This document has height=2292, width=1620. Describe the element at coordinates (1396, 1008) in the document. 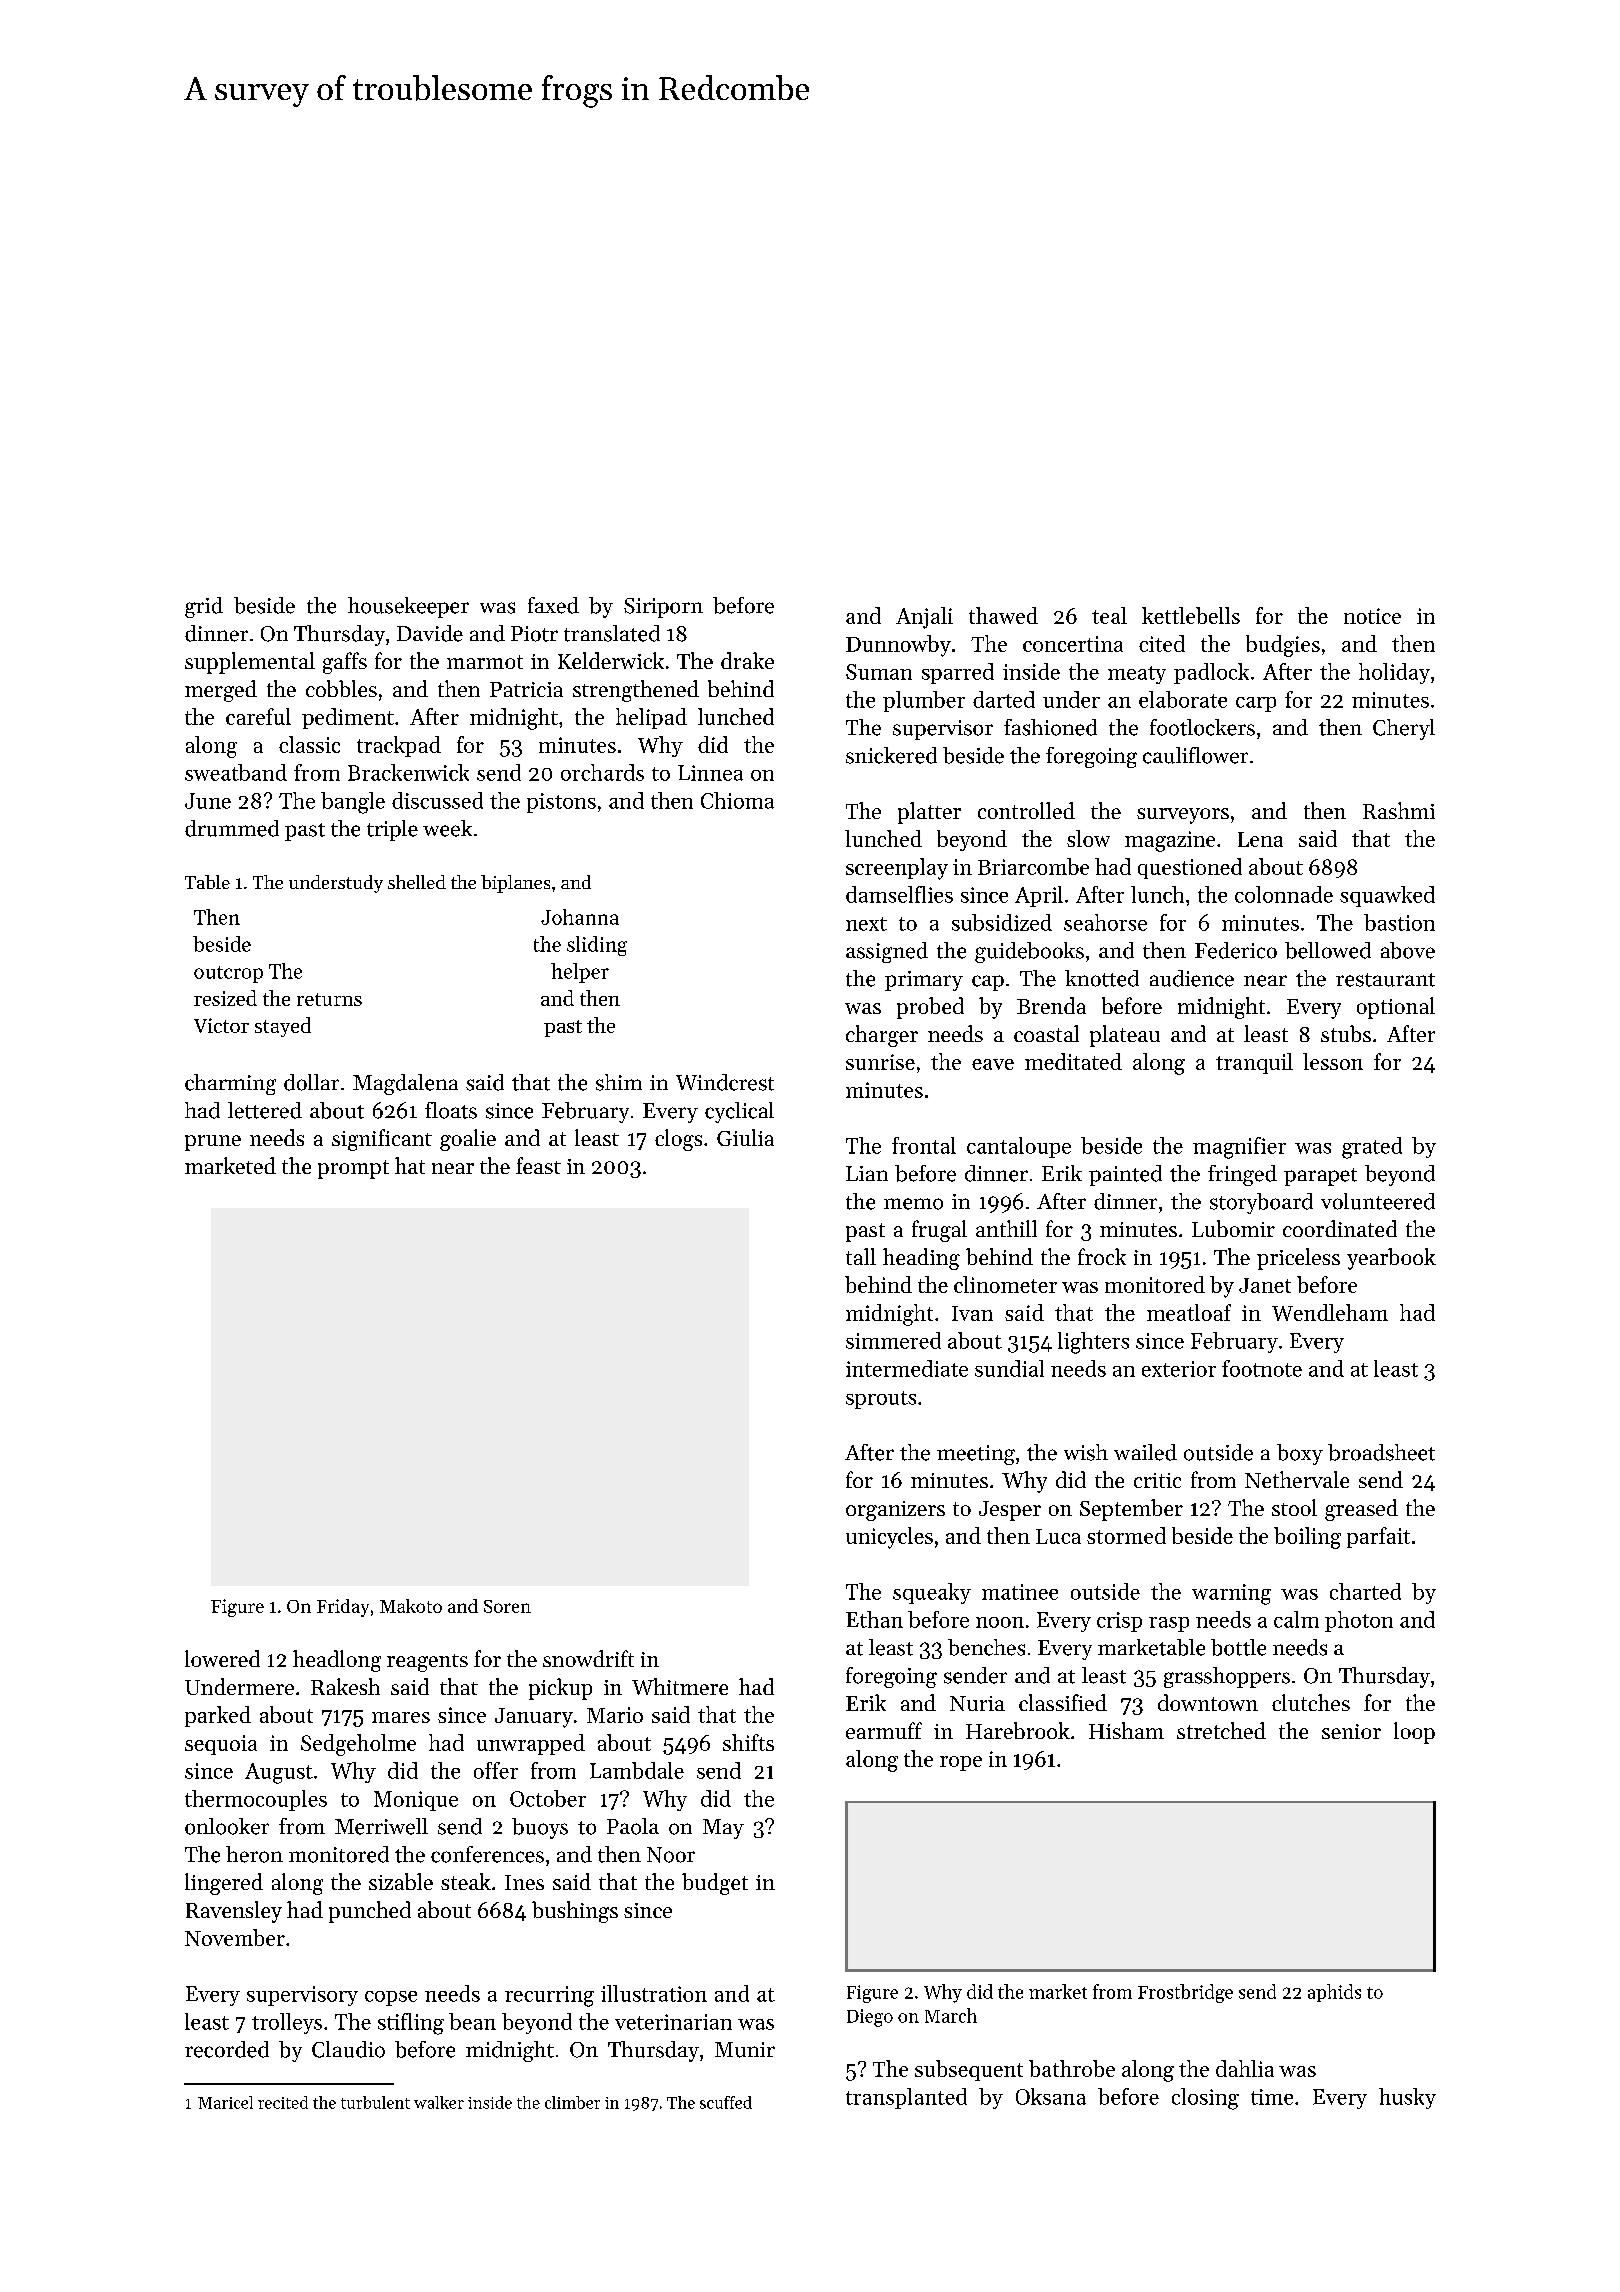

I see `optional` at that location.
